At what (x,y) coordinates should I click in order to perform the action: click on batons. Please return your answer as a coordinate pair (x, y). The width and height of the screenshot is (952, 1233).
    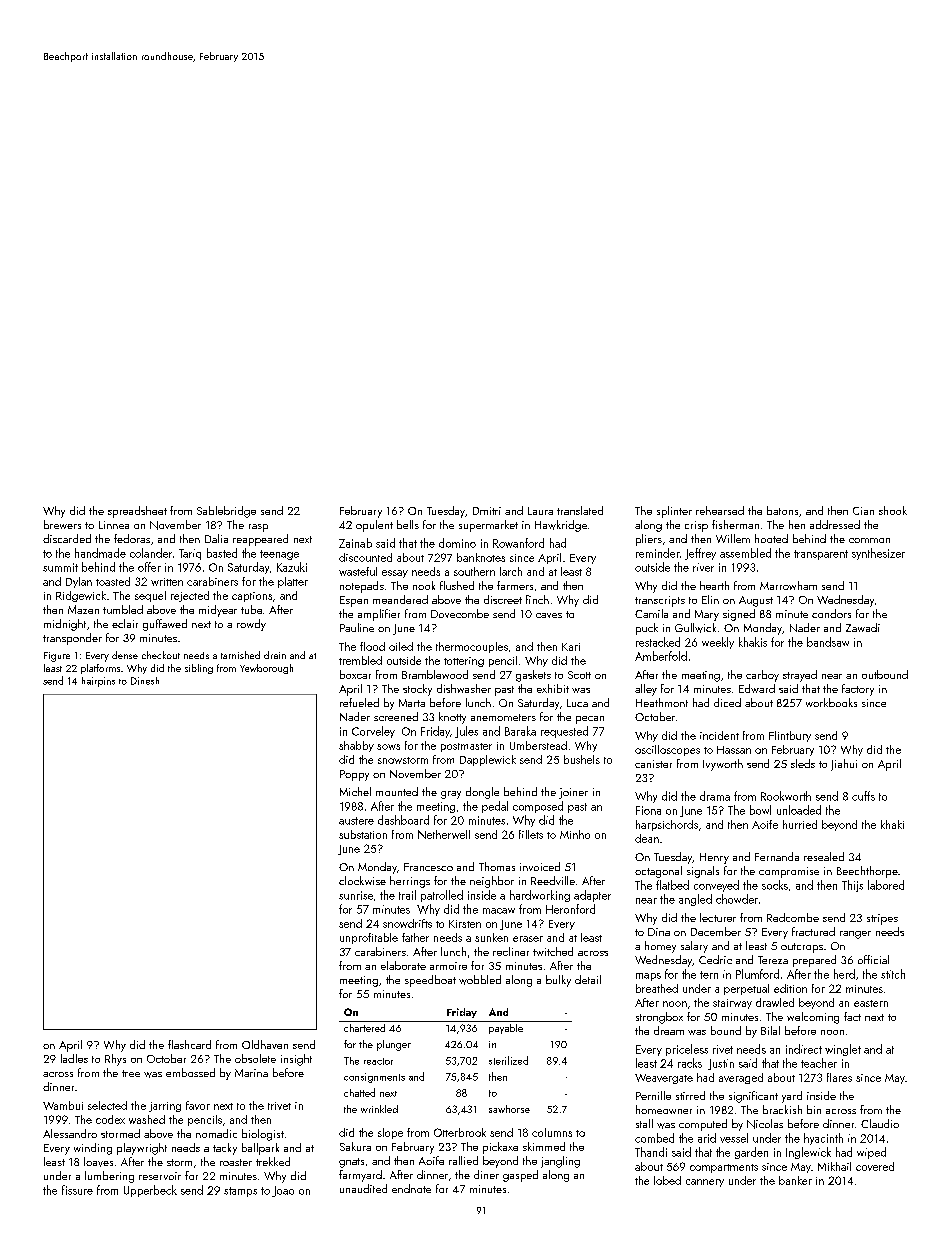
    Looking at the image, I should click on (782, 510).
